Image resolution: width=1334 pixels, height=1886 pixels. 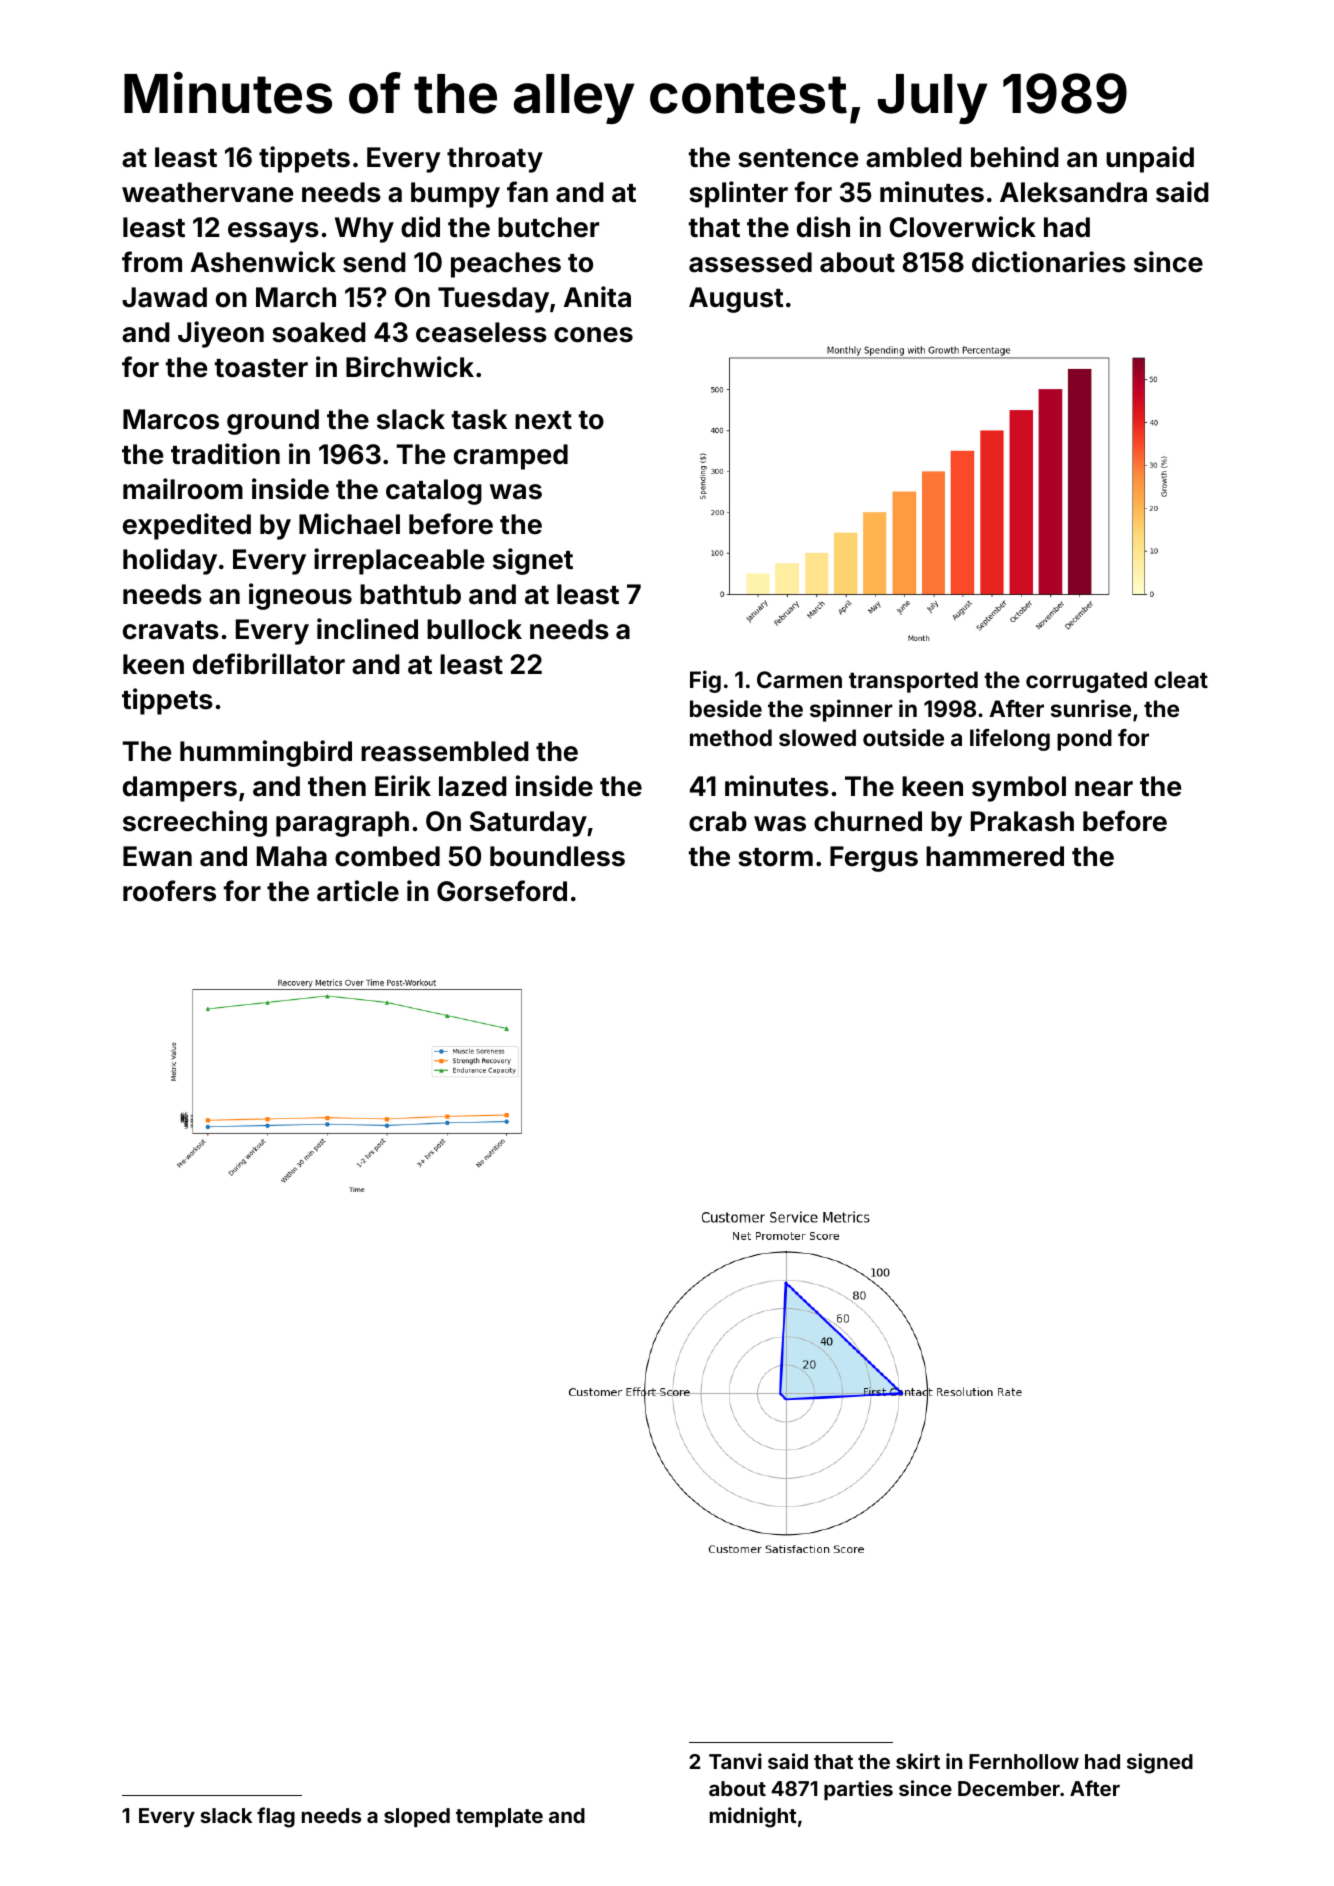 What do you see at coordinates (1150, 159) in the screenshot?
I see `unpaid` at bounding box center [1150, 159].
